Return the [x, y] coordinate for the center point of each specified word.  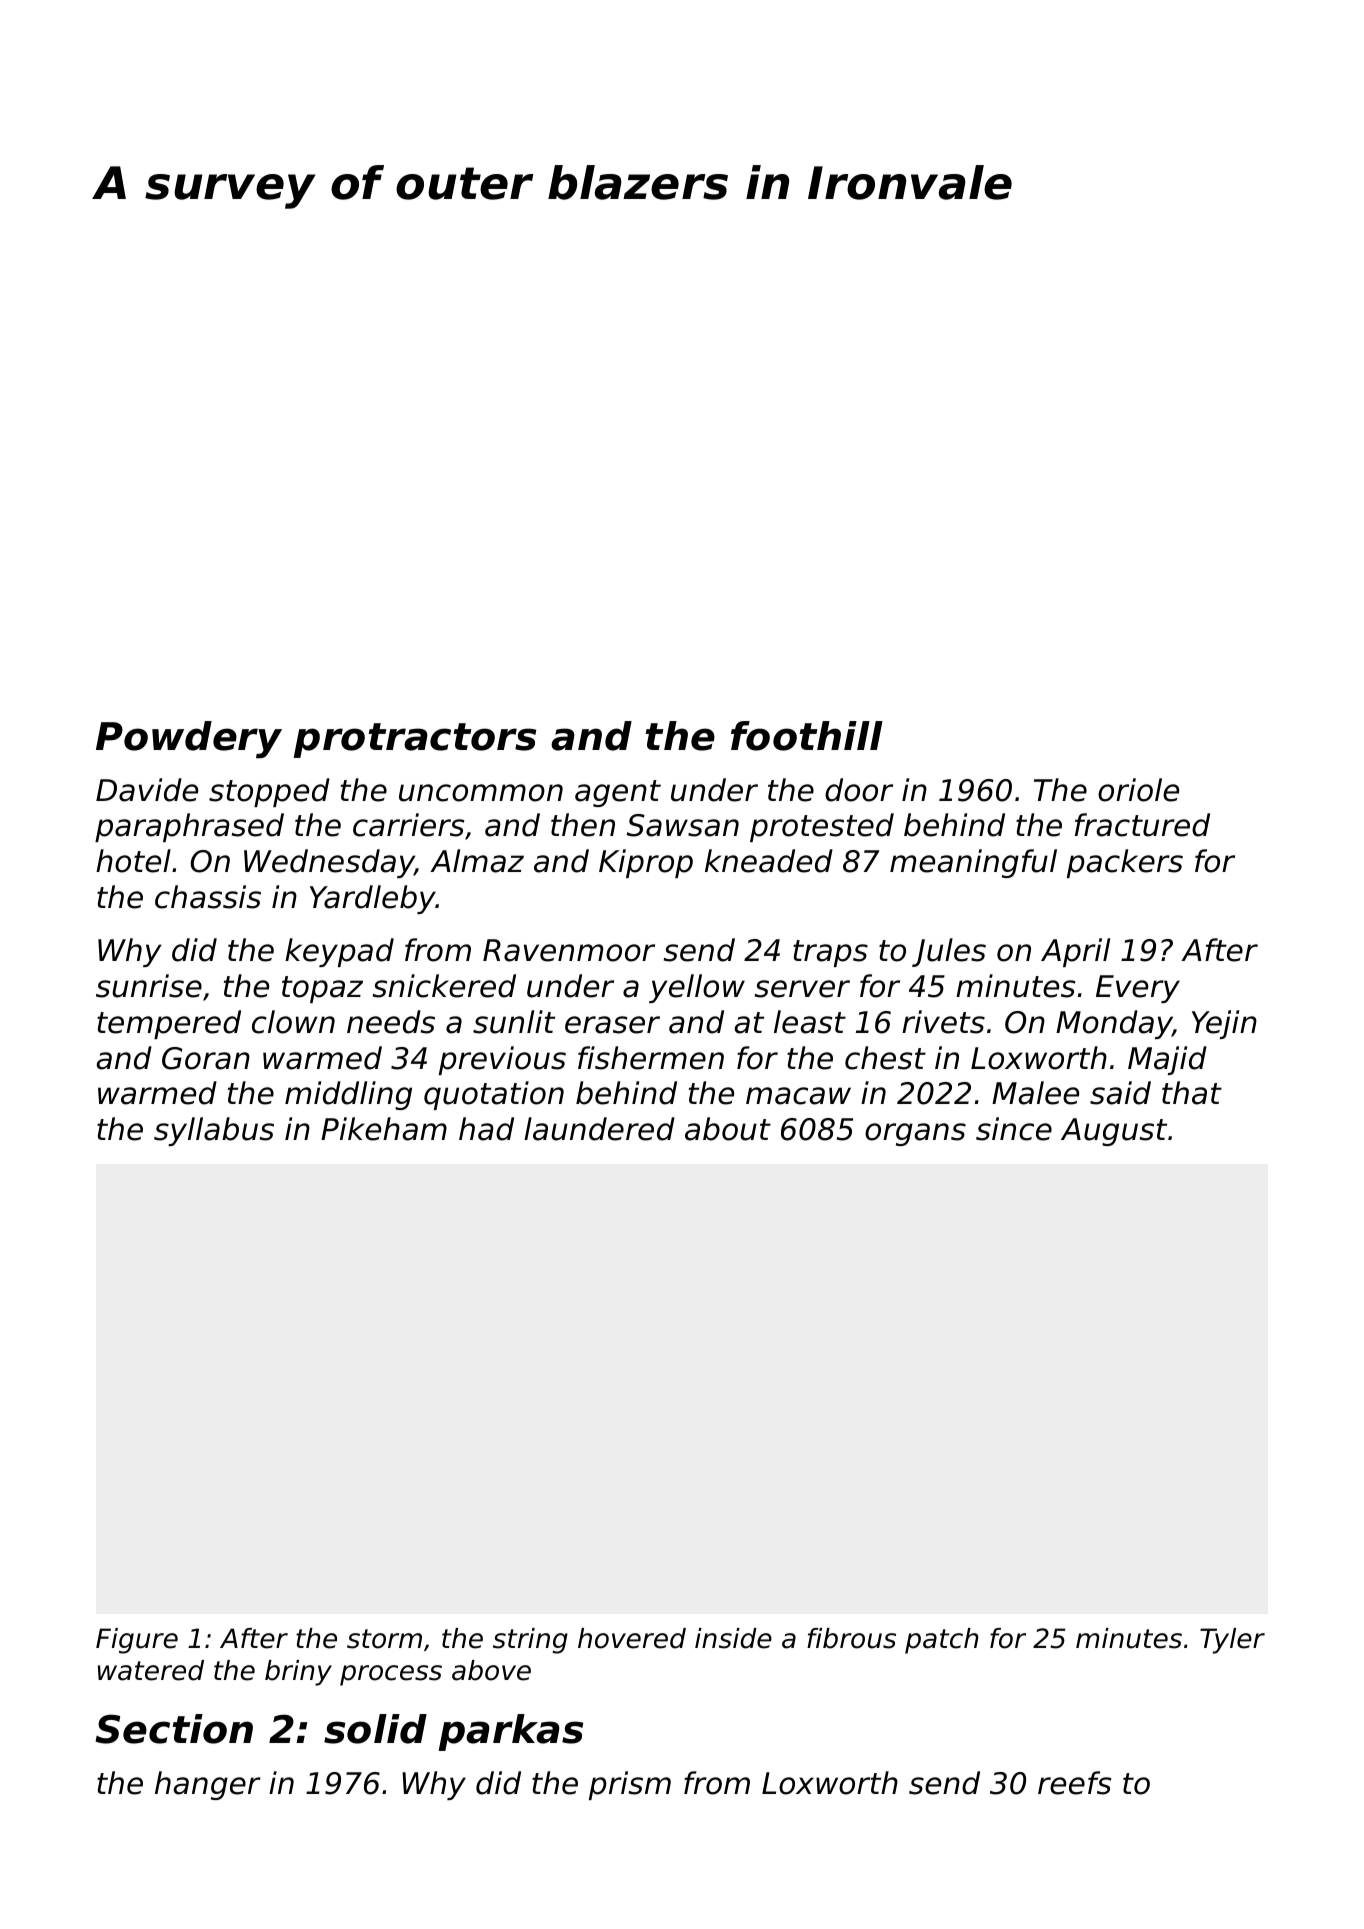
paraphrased [189, 827]
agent [618, 793]
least [810, 1022]
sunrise [149, 986]
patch [941, 1641]
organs [915, 1134]
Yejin [1224, 1024]
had [486, 1129]
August [1114, 1132]
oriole [1138, 790]
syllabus [214, 1131]
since [1014, 1129]
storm [384, 1639]
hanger [208, 1785]
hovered [632, 1638]
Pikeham [384, 1129]
